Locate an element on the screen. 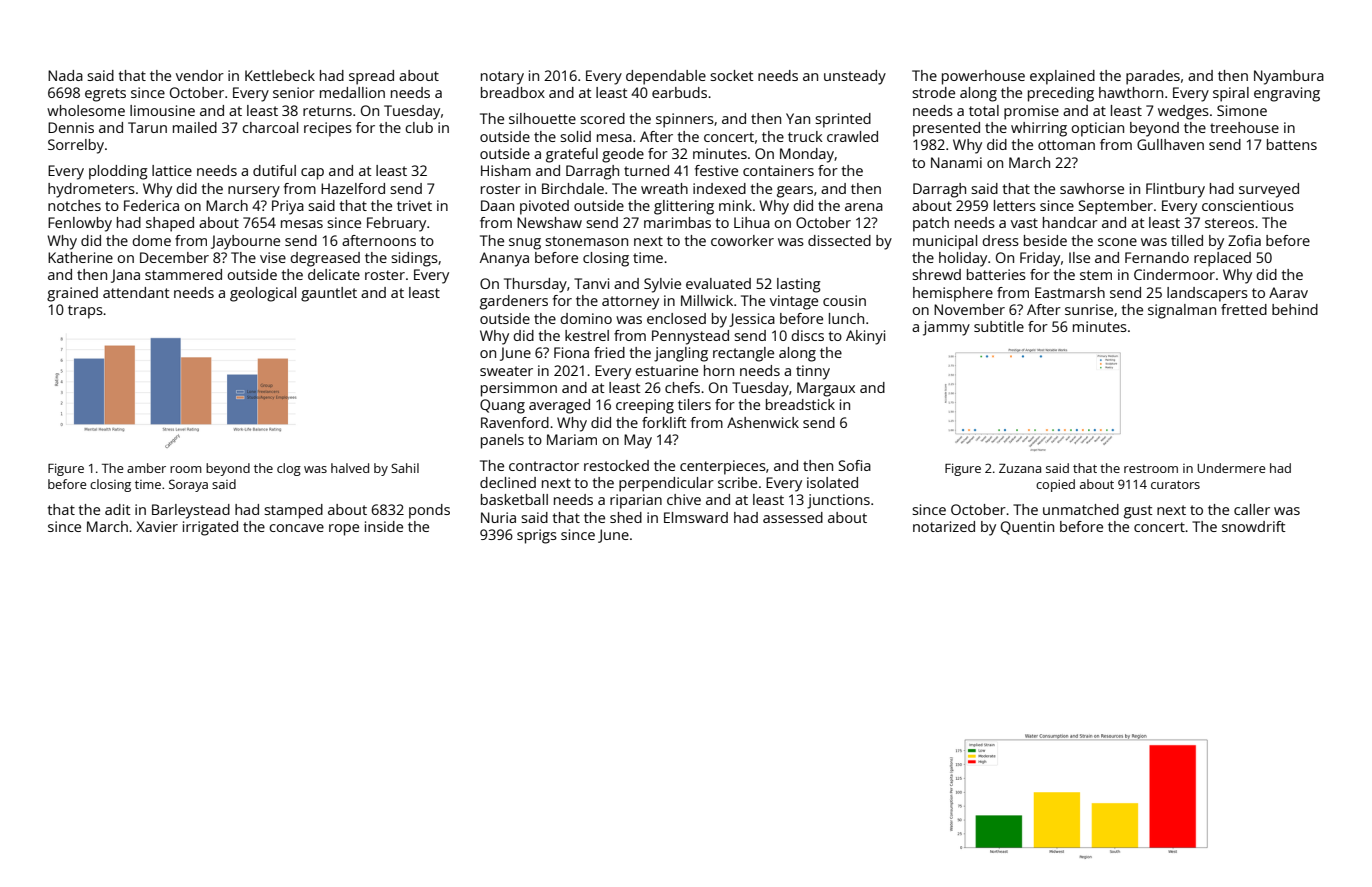 The image size is (1372, 887). Aarav is located at coordinates (1288, 292).
